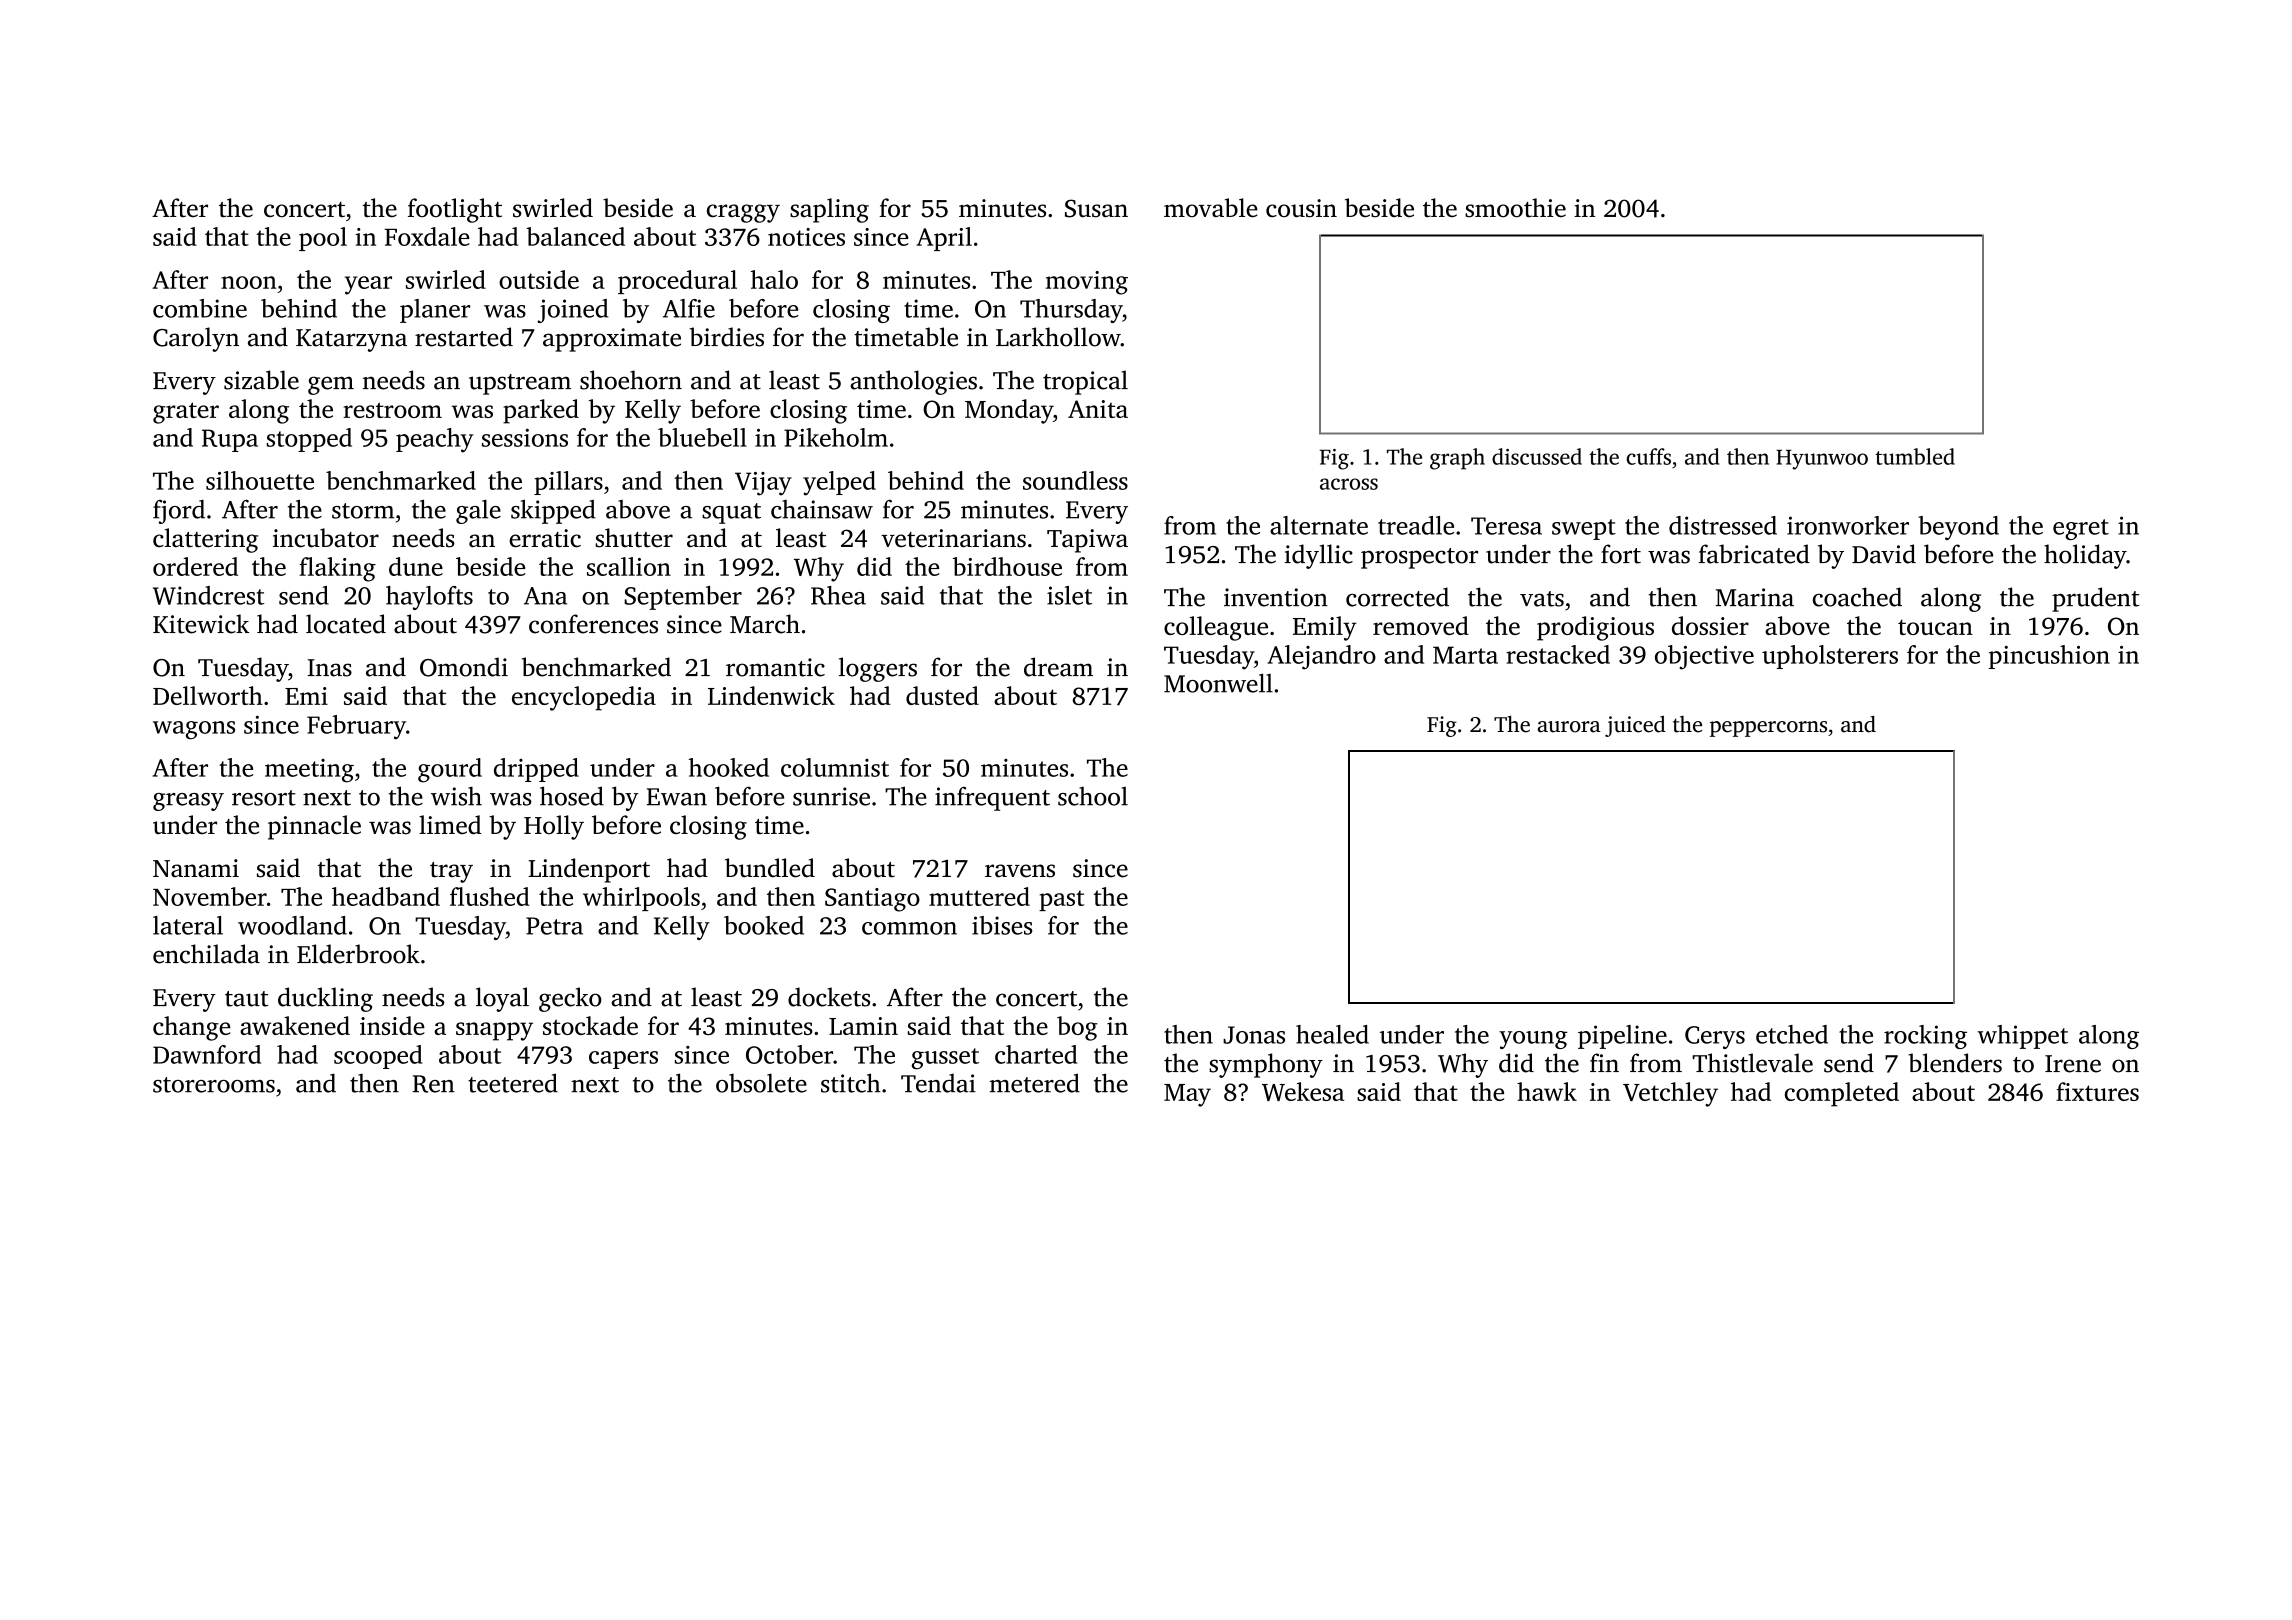 Image resolution: width=2292 pixels, height=1620 pixels. I want to click on enchilada, so click(206, 954).
